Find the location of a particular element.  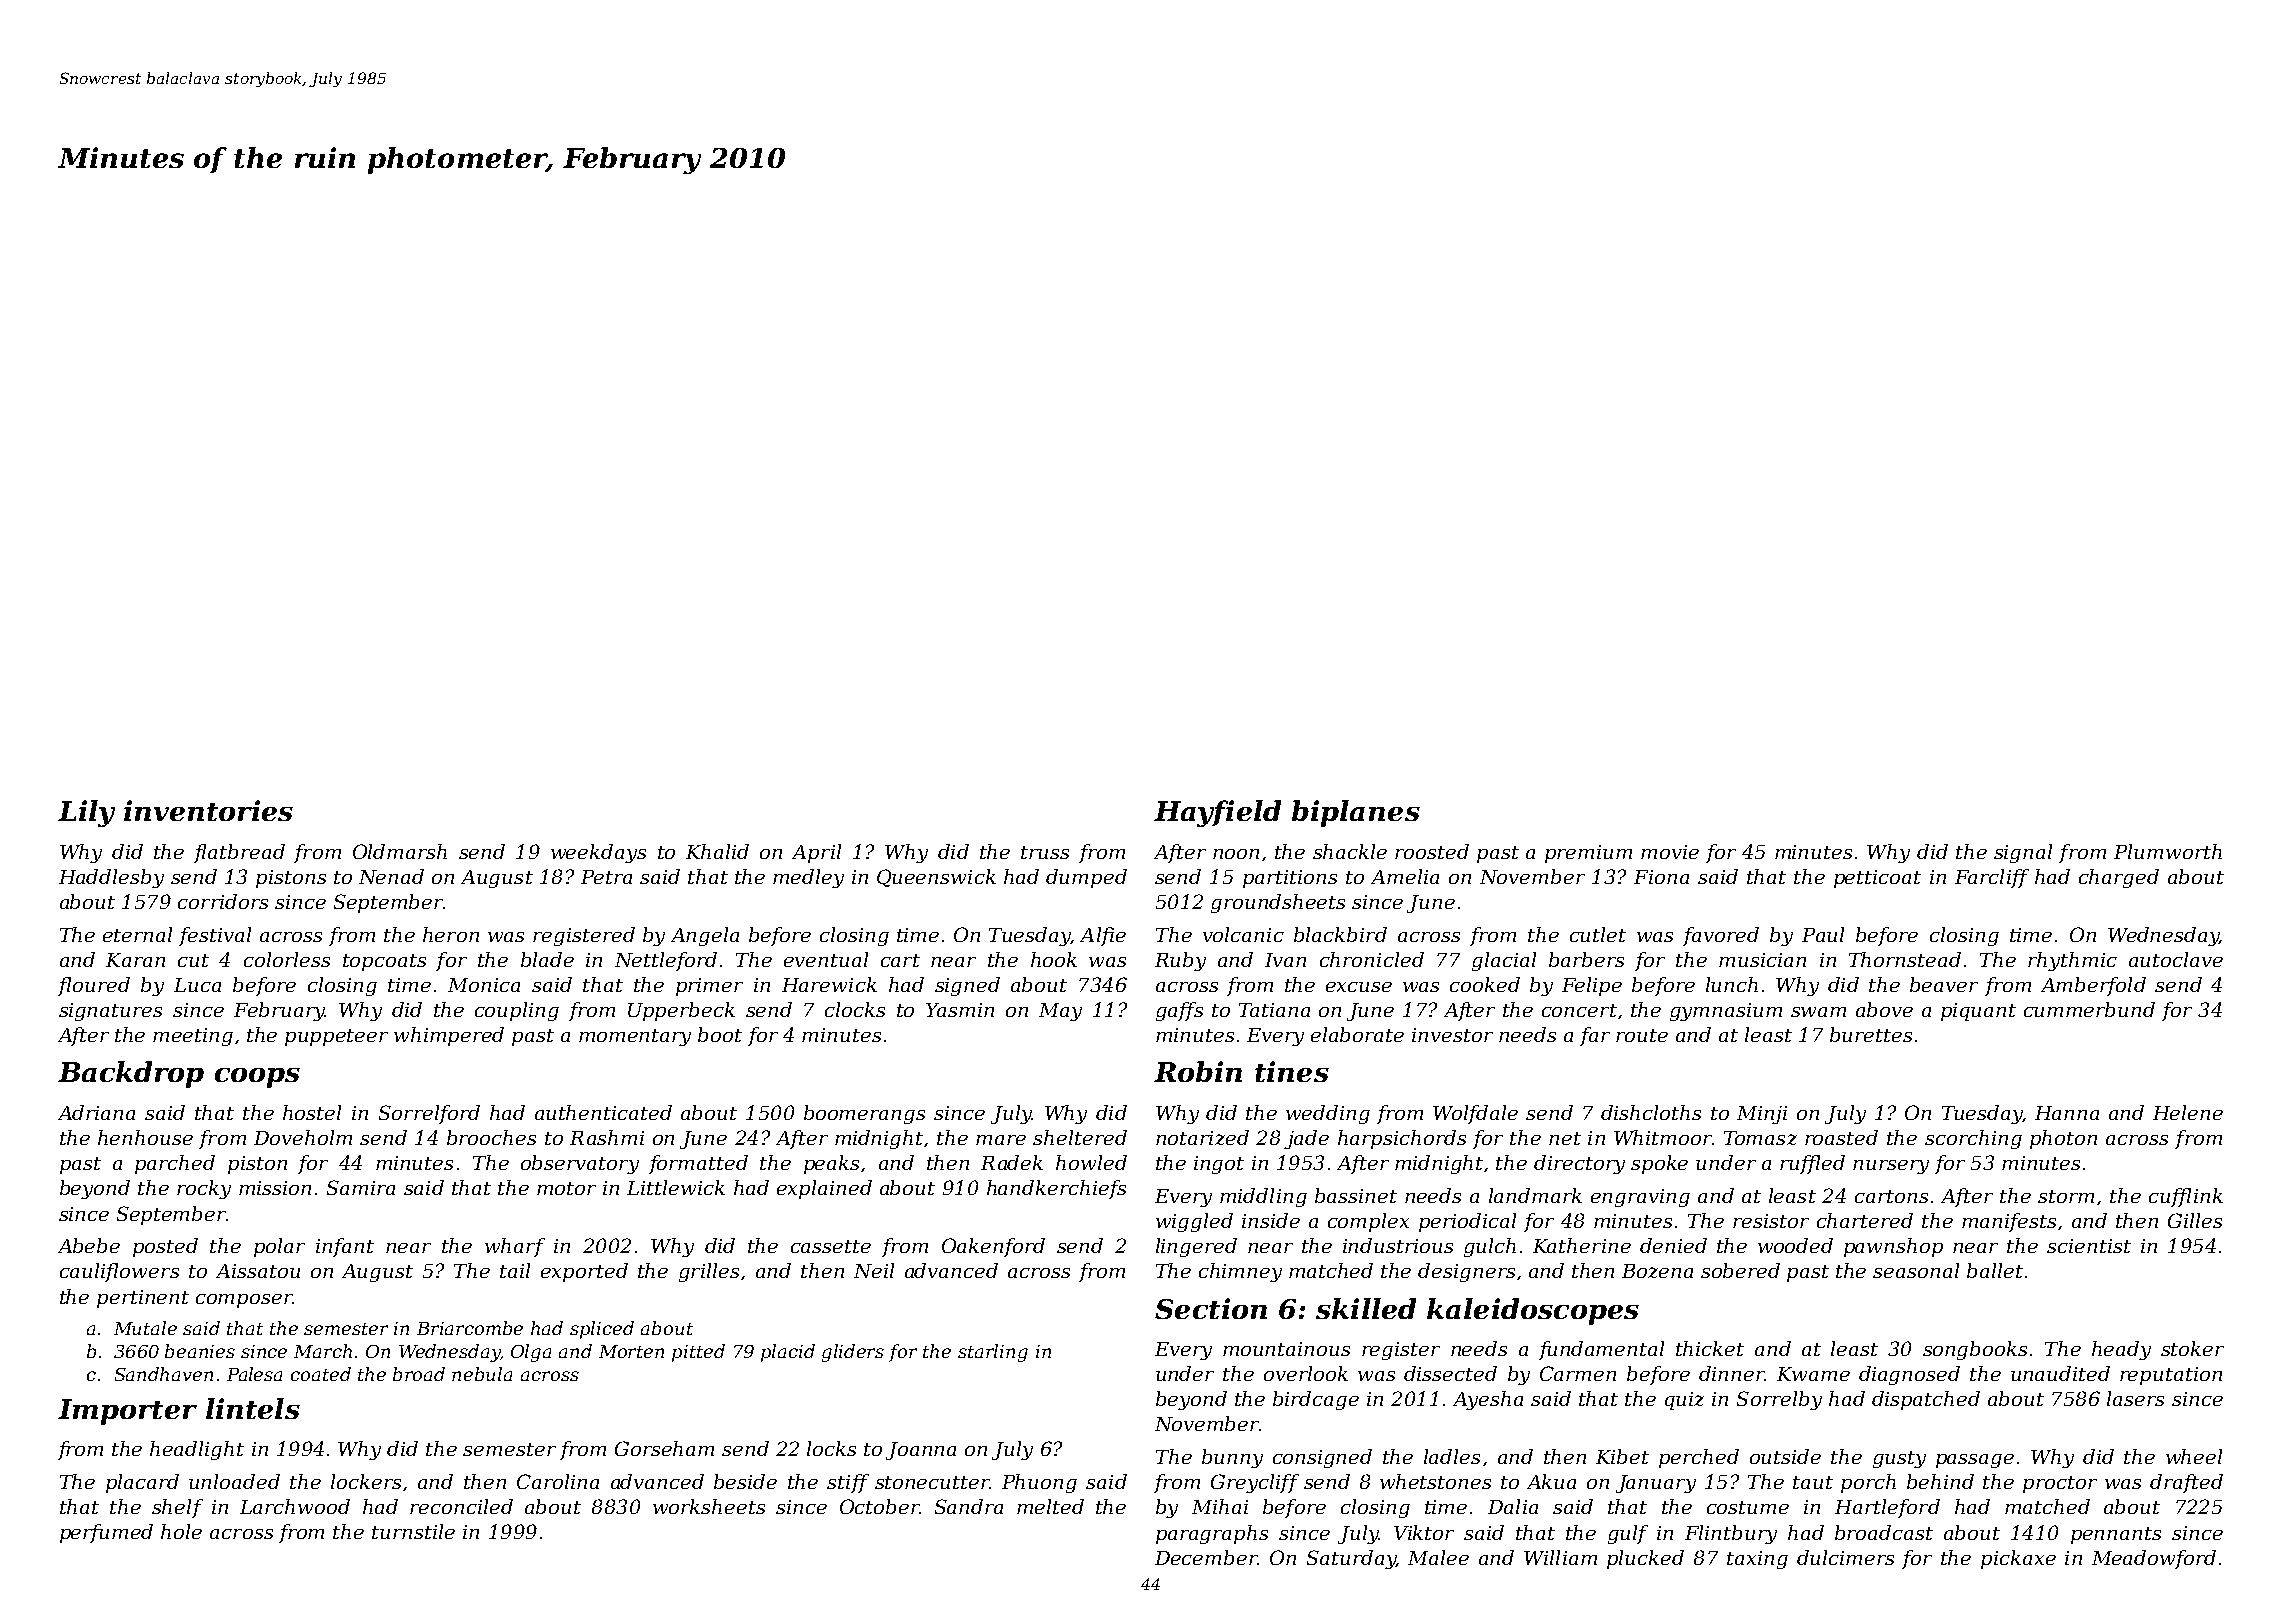

turnstile is located at coordinates (413, 1531).
